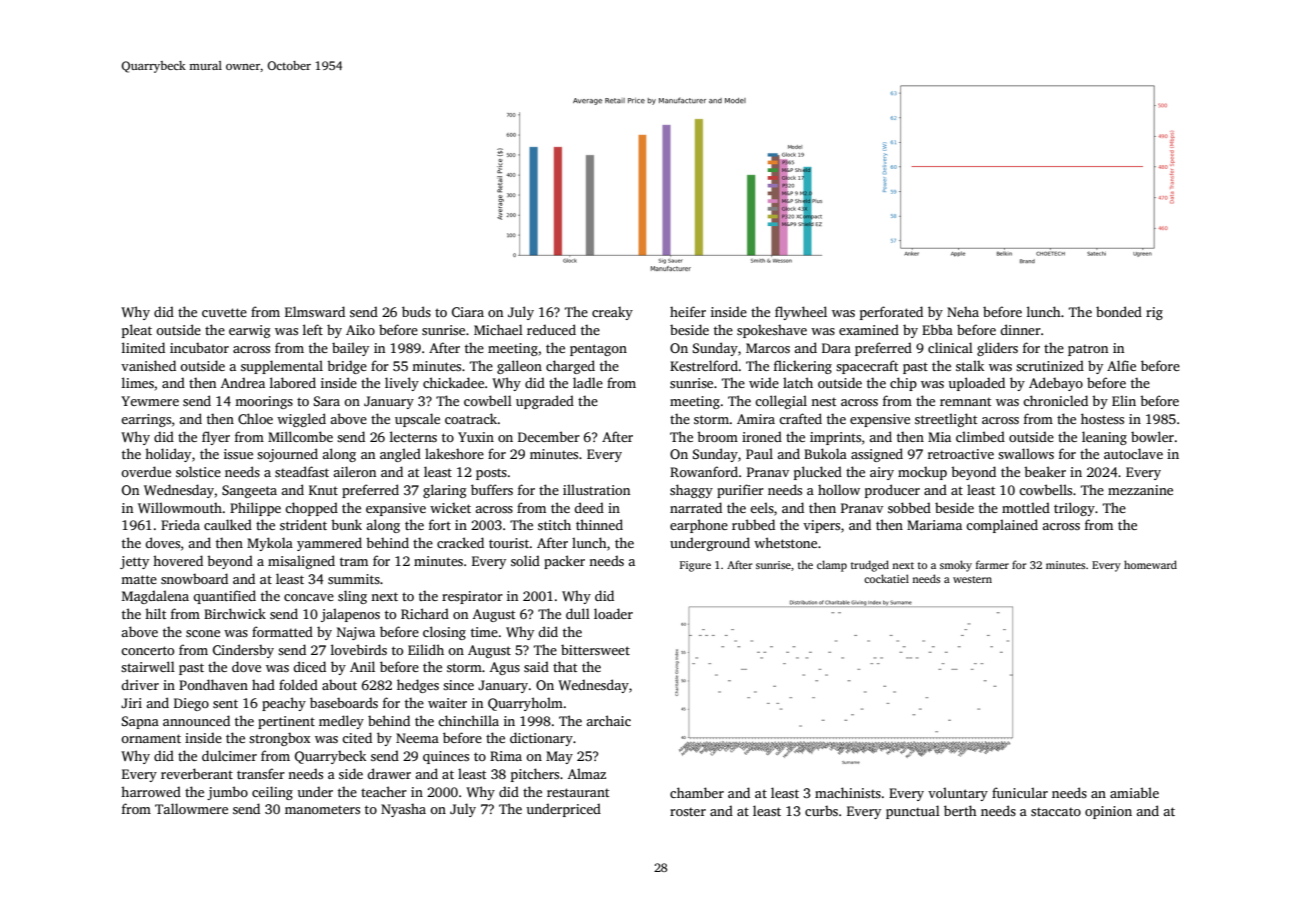 The height and width of the screenshot is (924, 1308). I want to click on lecterns, so click(413, 436).
